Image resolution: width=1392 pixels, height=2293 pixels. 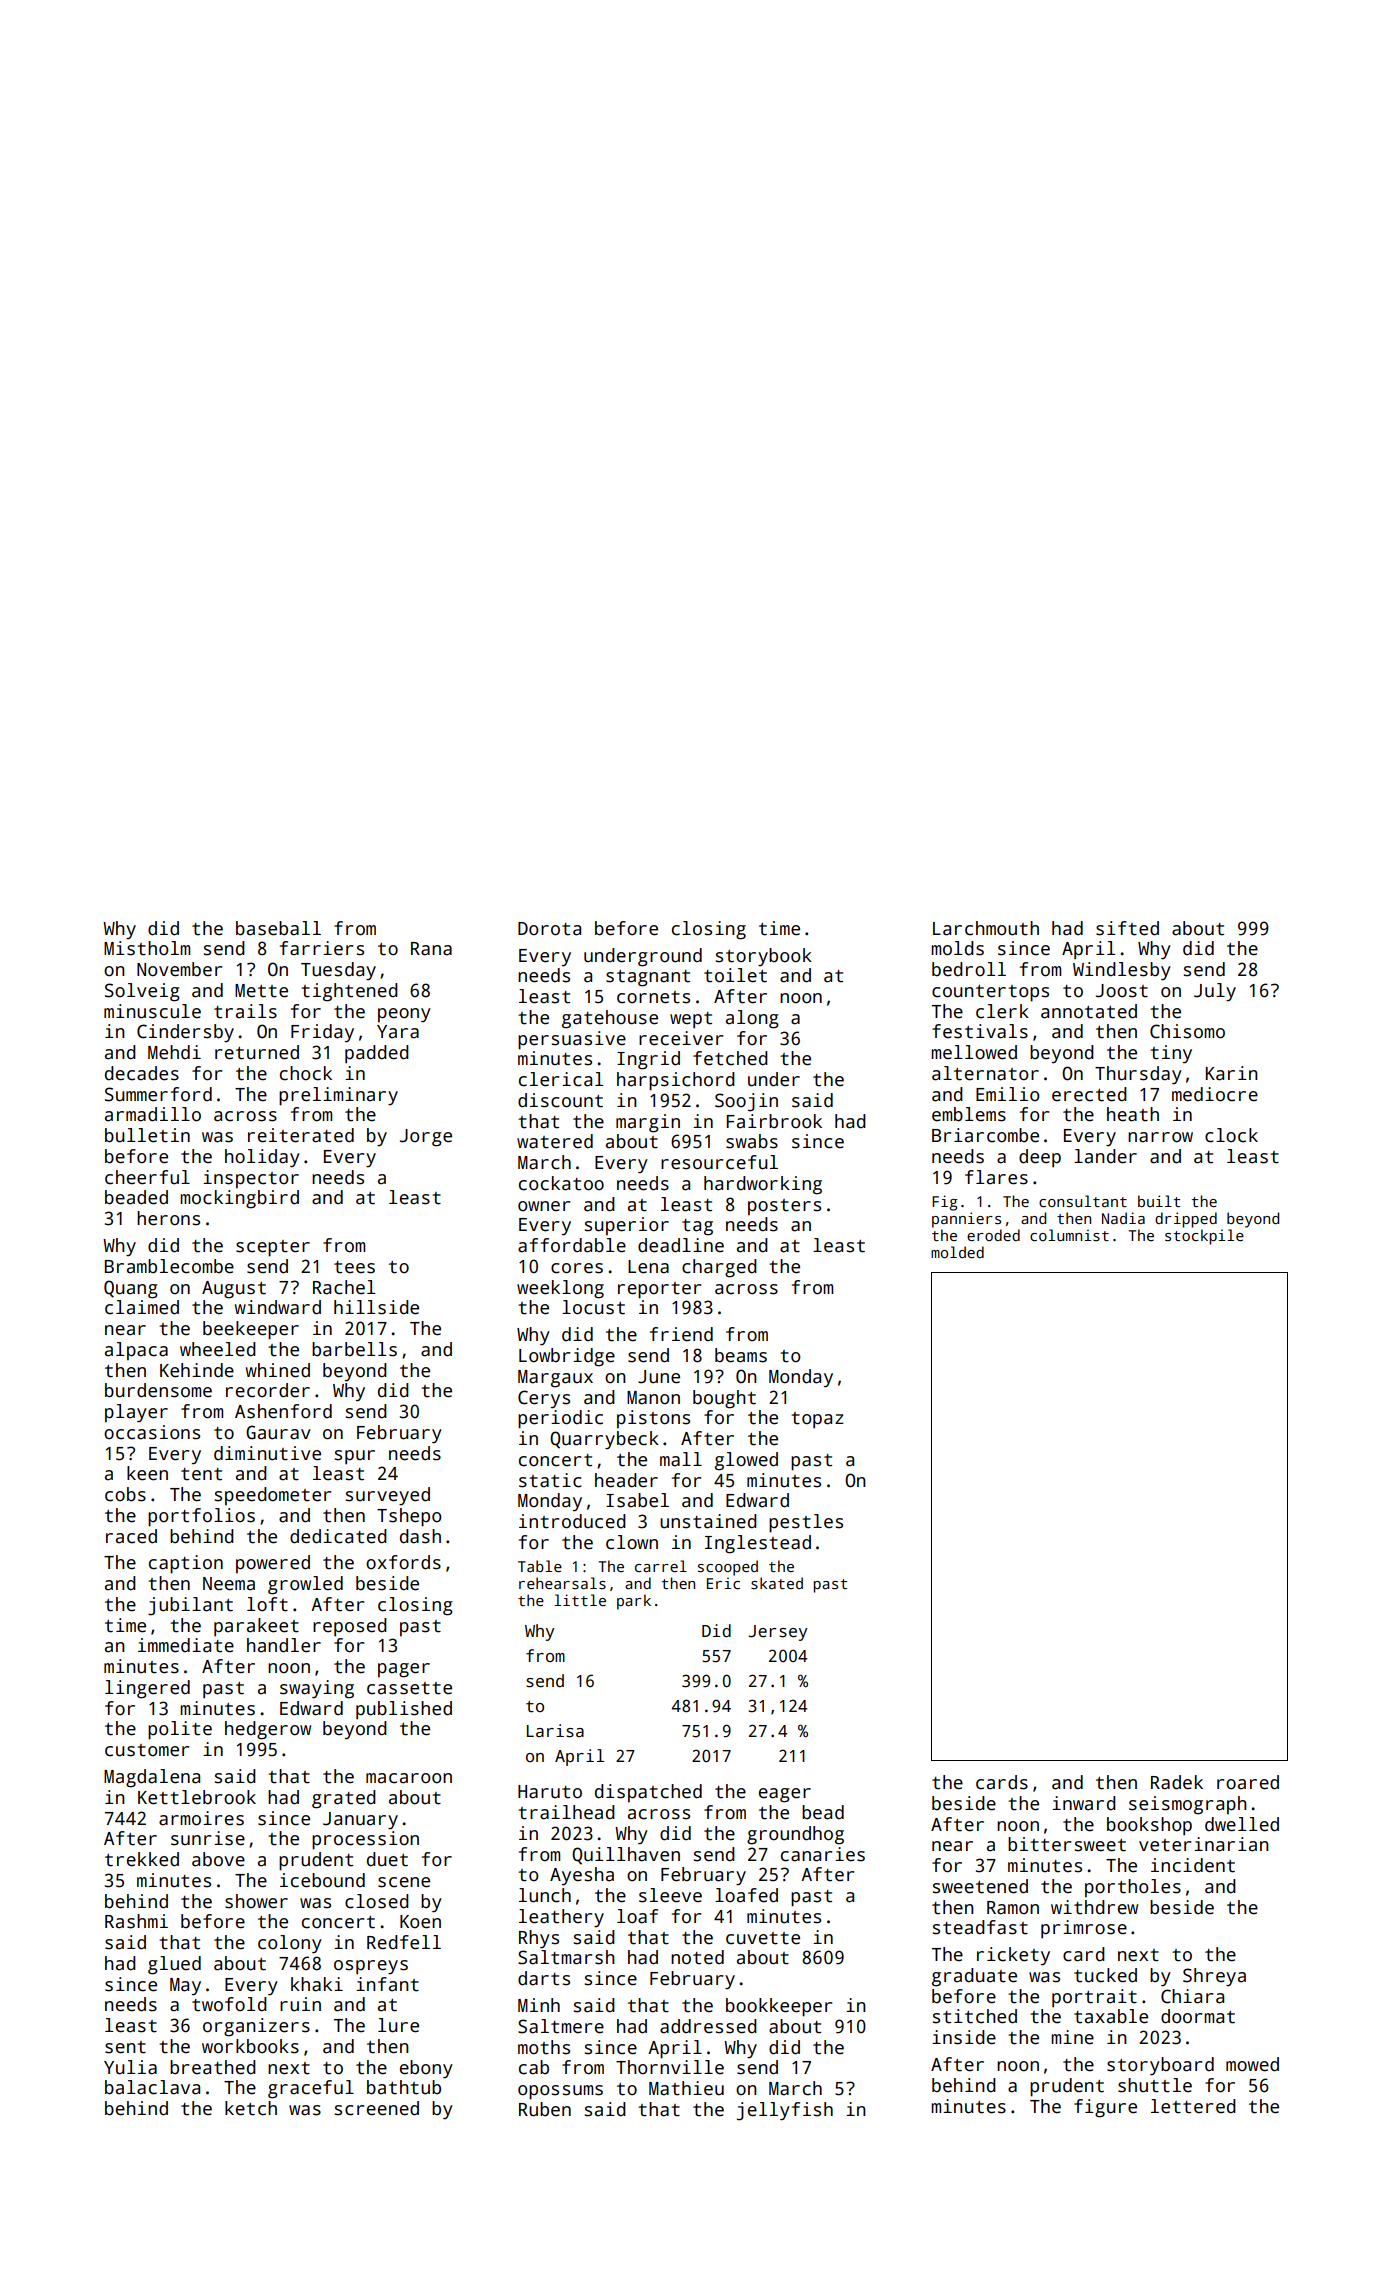 I want to click on beekeeper, so click(x=251, y=1330).
